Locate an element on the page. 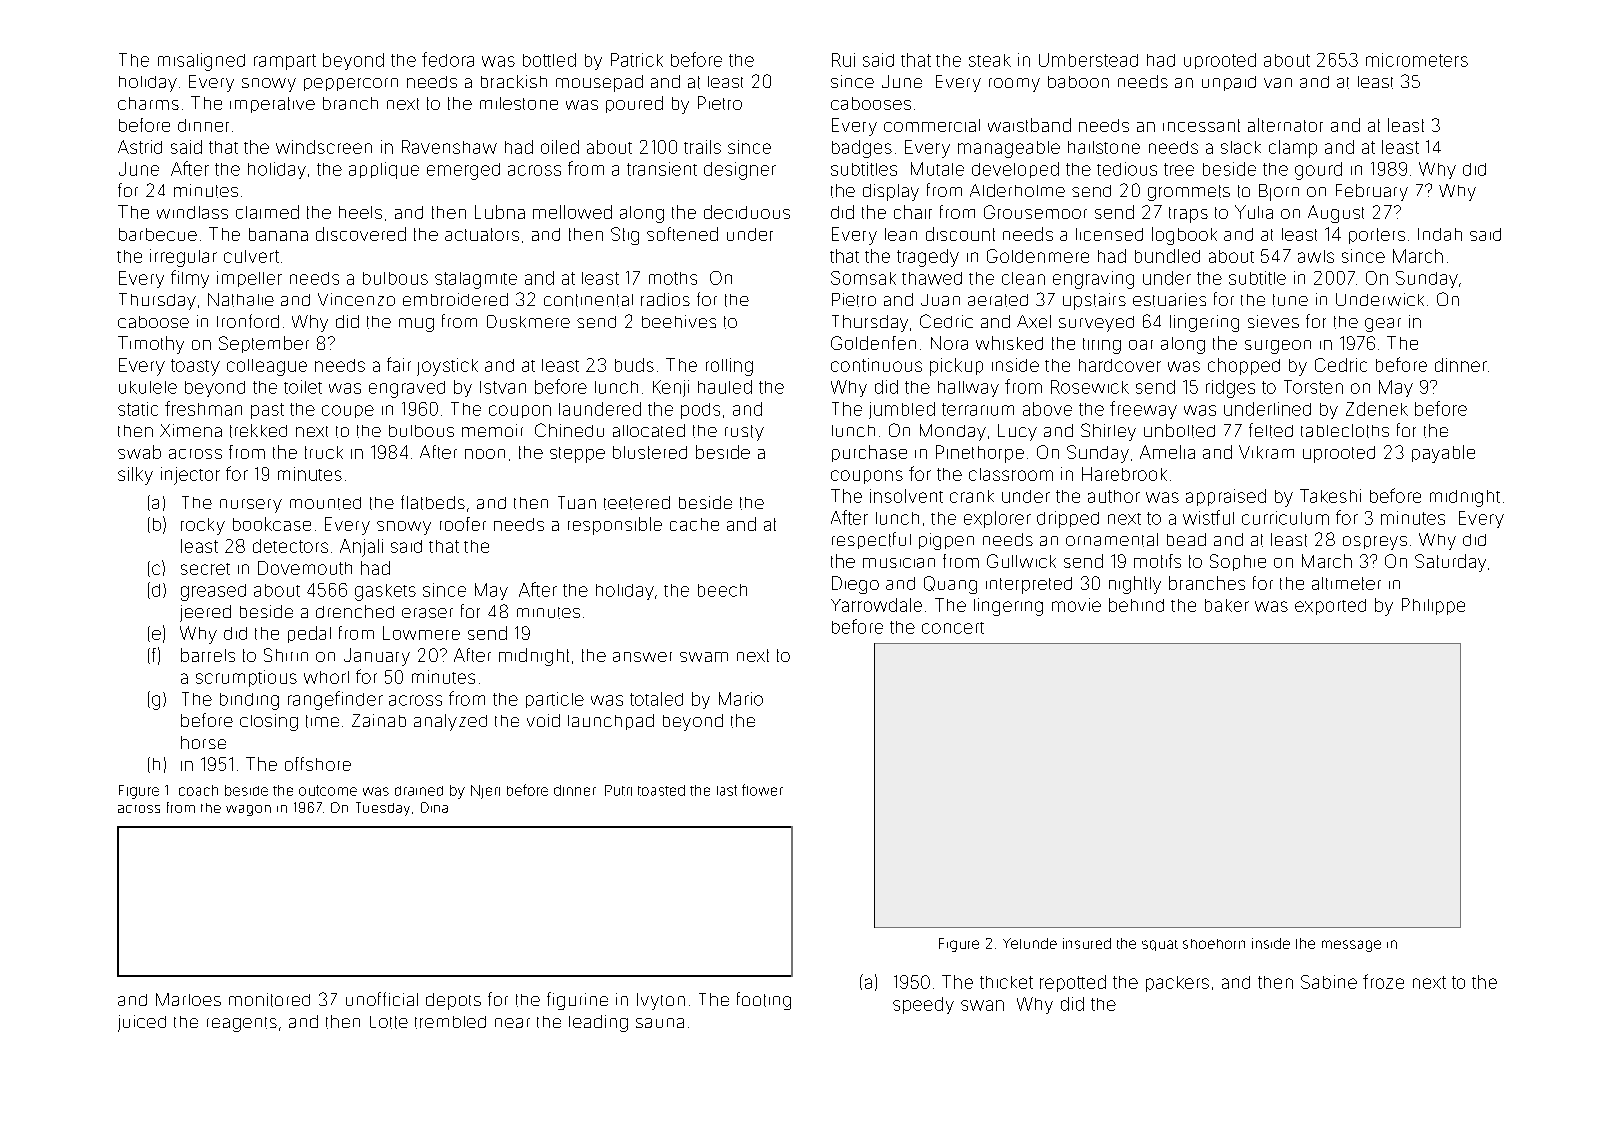  Patrick is located at coordinates (637, 60).
